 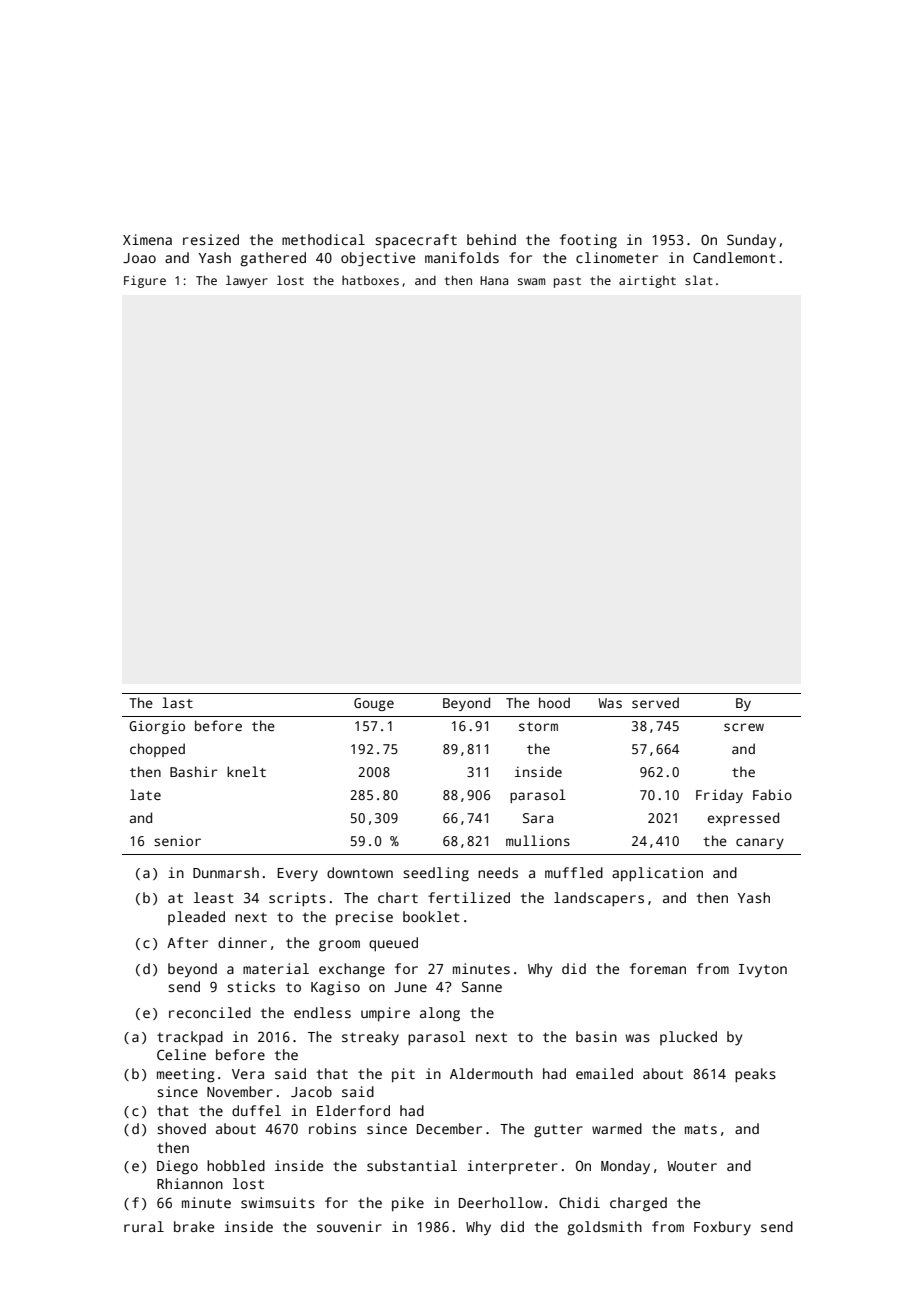 I want to click on screw, so click(x=744, y=727).
